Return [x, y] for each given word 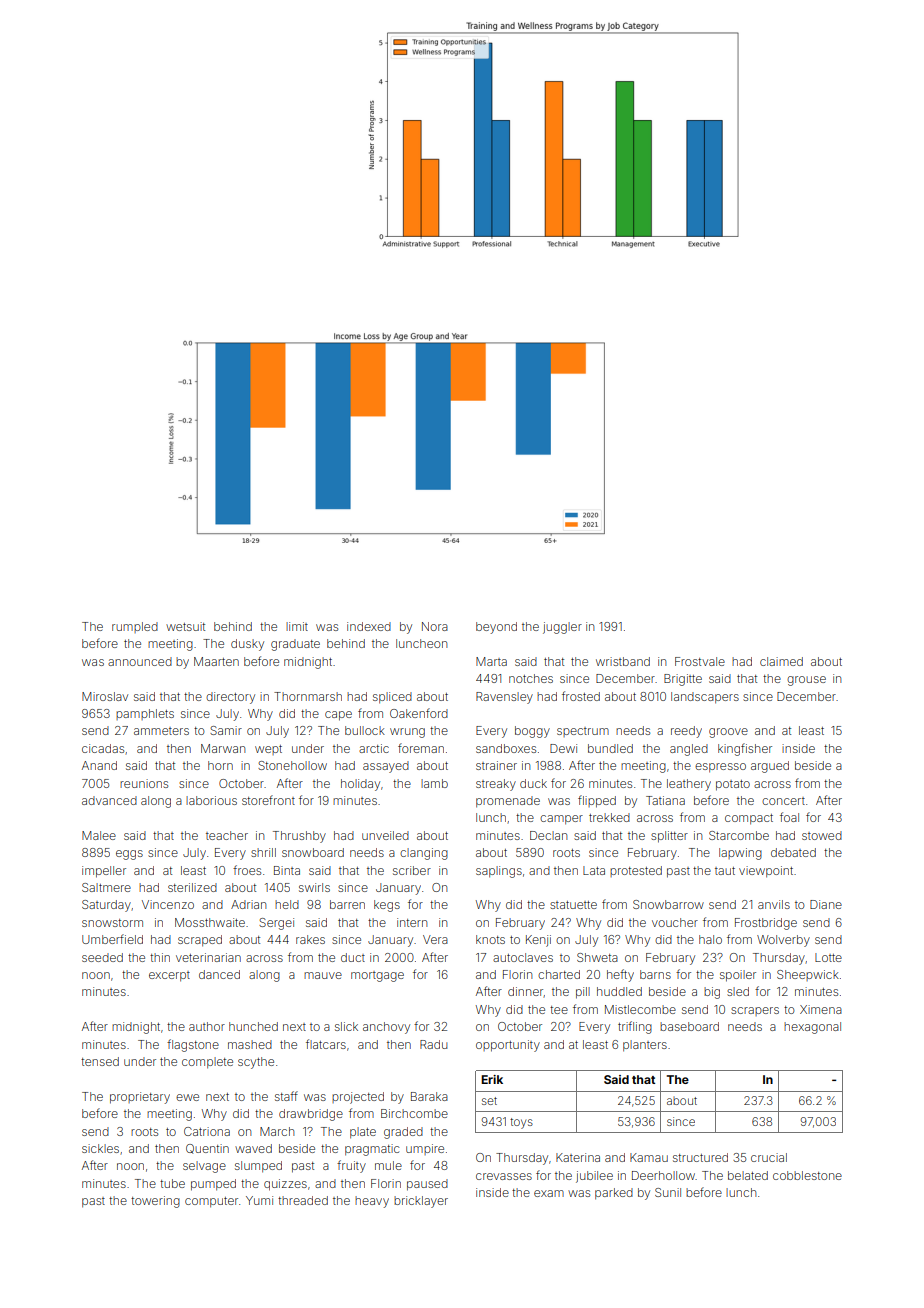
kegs [387, 906]
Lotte [828, 957]
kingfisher [745, 749]
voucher [675, 922]
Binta [287, 870]
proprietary [140, 1098]
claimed [781, 661]
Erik [492, 1079]
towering [155, 1202]
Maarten [216, 661]
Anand [99, 765]
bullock [365, 730]
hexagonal [812, 1028]
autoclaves [523, 957]
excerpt [169, 976]
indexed [369, 626]
